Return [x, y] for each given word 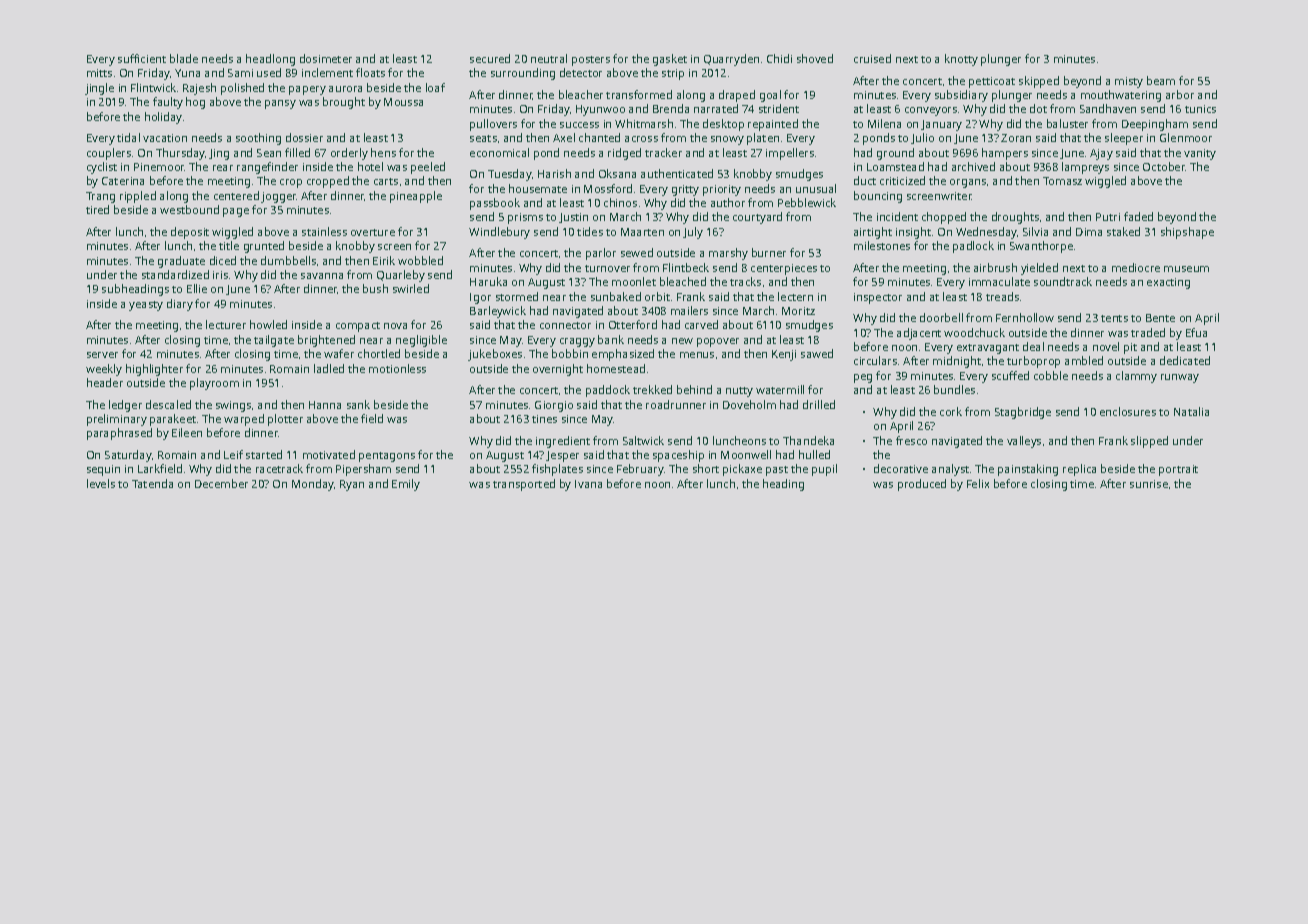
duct [865, 180]
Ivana [588, 484]
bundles [954, 389]
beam [1161, 80]
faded [1138, 216]
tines [544, 419]
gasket [670, 60]
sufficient [142, 58]
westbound [189, 209]
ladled [329, 368]
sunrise [1149, 484]
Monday [313, 485]
